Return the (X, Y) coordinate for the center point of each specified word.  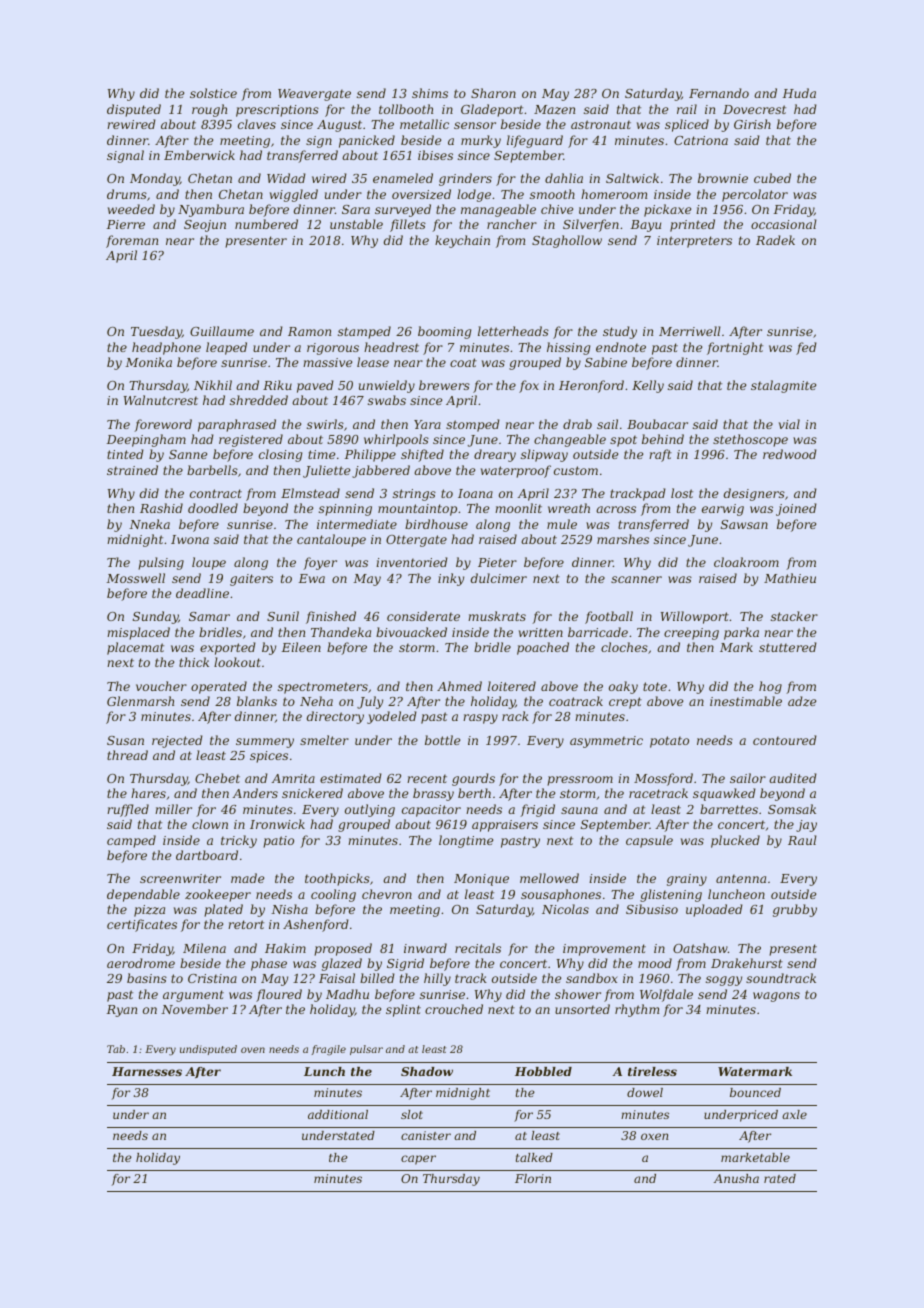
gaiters (251, 580)
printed (692, 225)
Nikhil (213, 385)
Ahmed (459, 686)
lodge (474, 195)
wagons (776, 997)
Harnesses (147, 1071)
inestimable (746, 701)
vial (789, 424)
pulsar (366, 1050)
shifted (422, 455)
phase (269, 964)
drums (127, 194)
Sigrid (405, 964)
